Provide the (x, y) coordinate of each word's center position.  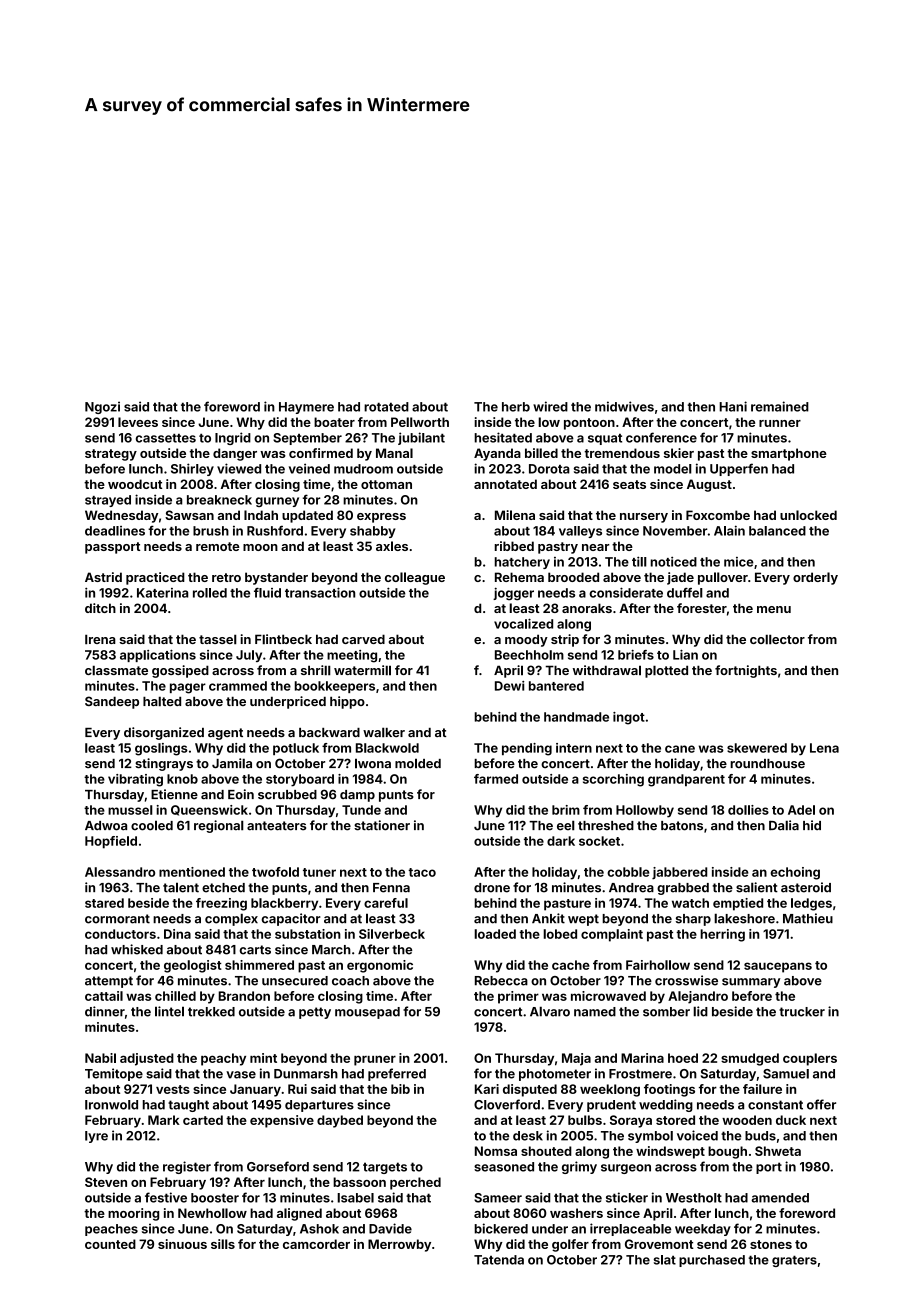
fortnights (746, 671)
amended (780, 1198)
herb (516, 407)
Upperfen (739, 469)
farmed (496, 779)
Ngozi (102, 407)
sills (223, 1244)
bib (400, 1089)
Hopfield (111, 842)
